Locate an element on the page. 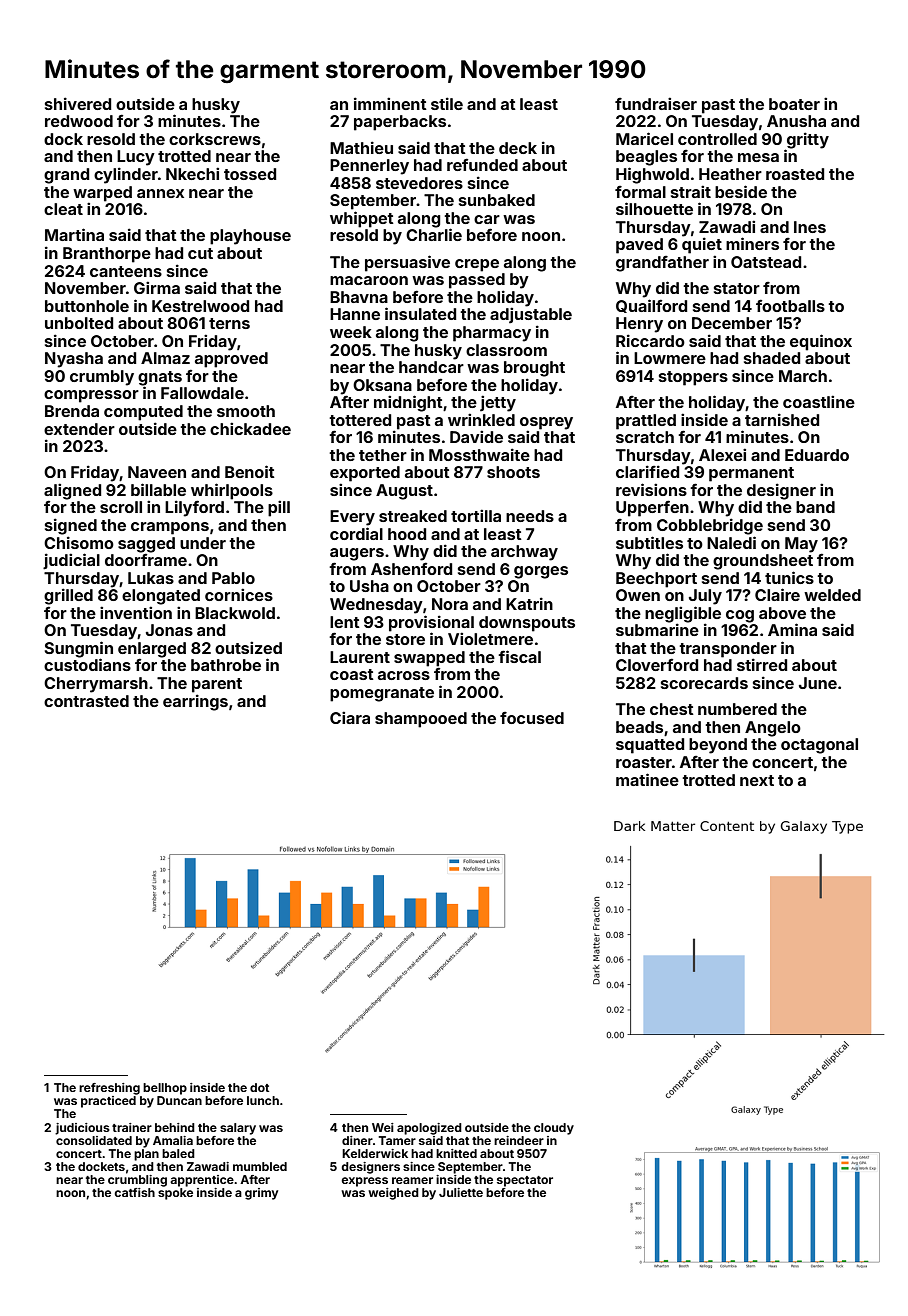 This page has width=908, height=1316. bellhop is located at coordinates (165, 1089).
